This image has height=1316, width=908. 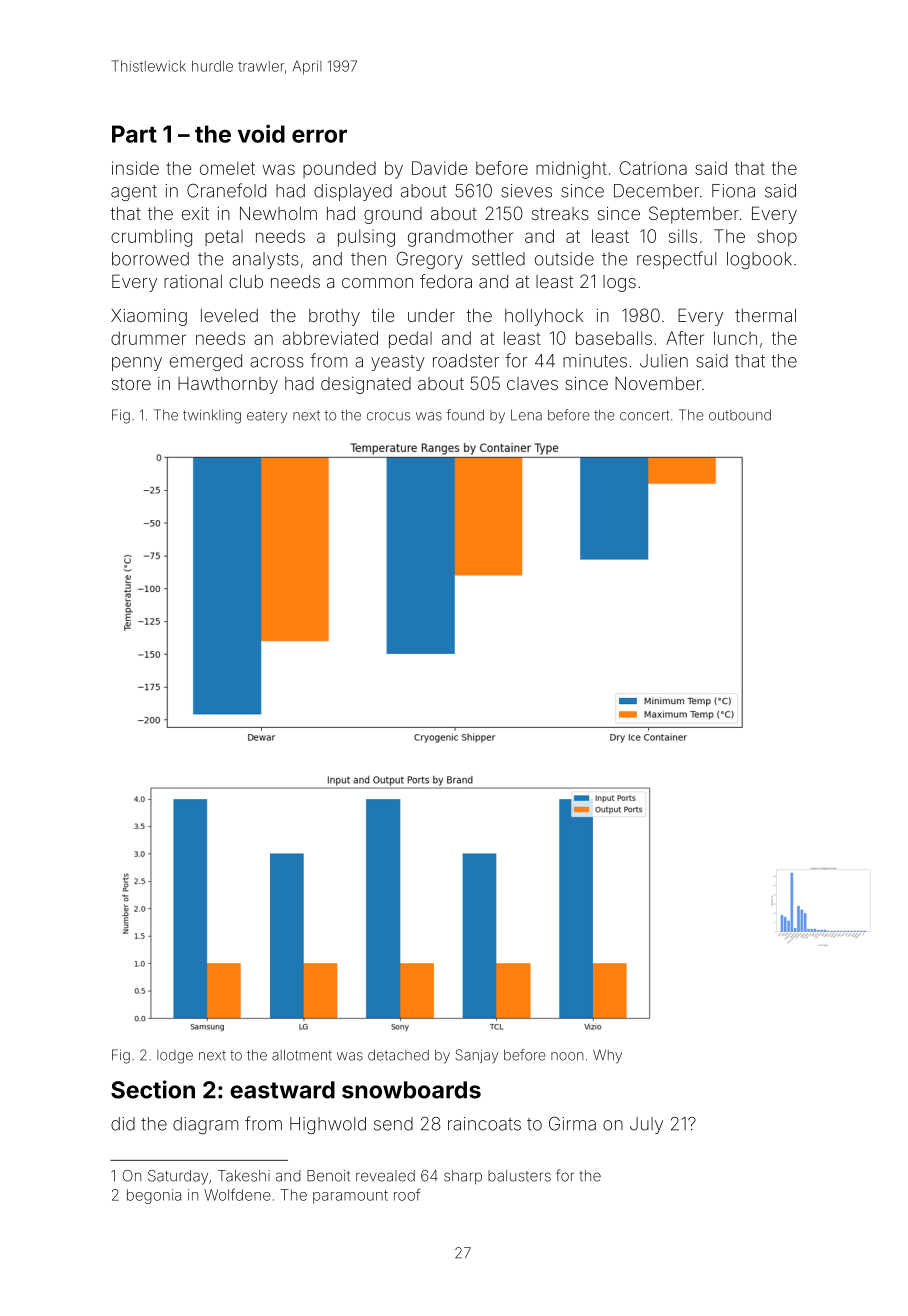 I want to click on lodge, so click(x=175, y=1057).
